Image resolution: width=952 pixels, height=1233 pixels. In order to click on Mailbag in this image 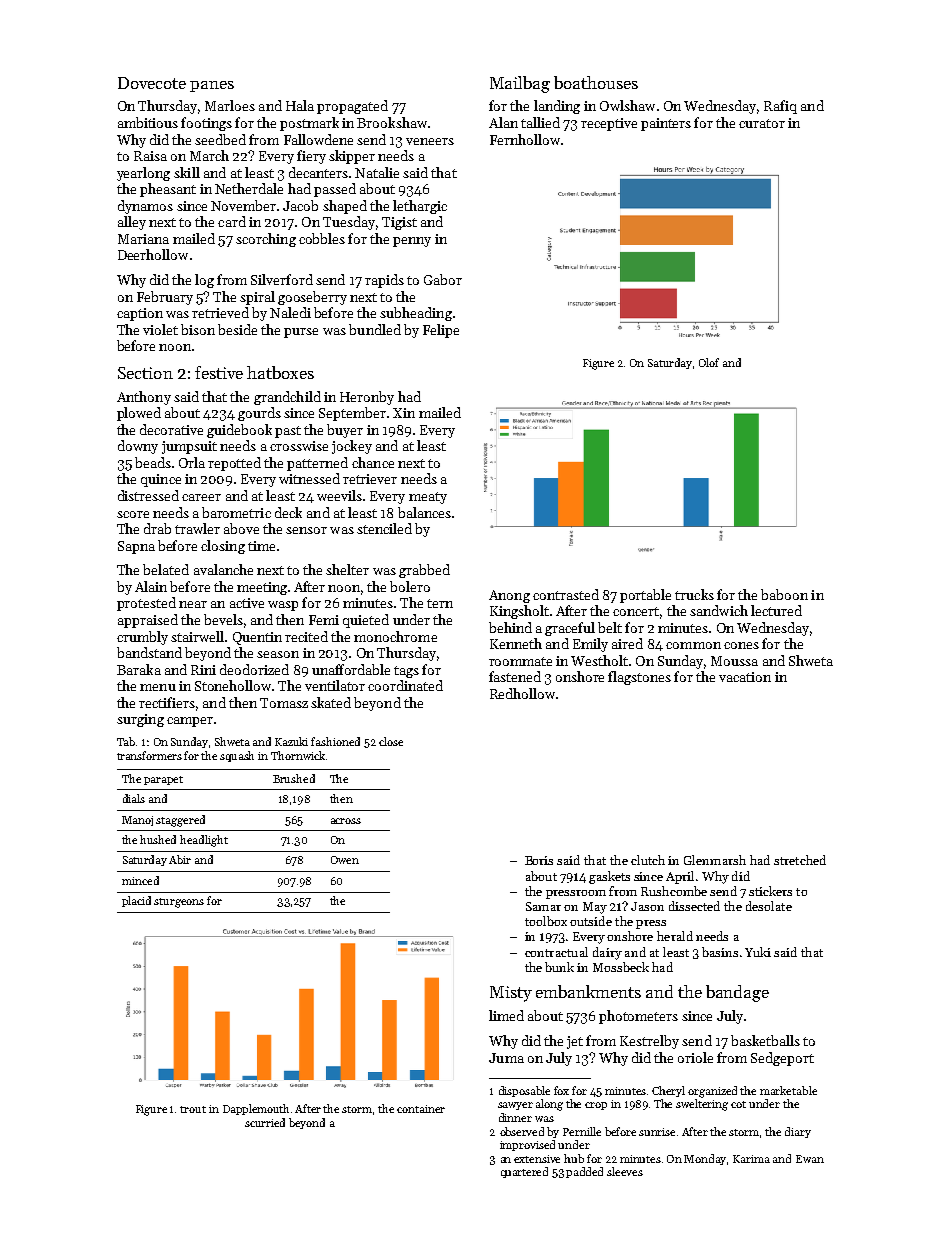, I will do `click(520, 84)`.
